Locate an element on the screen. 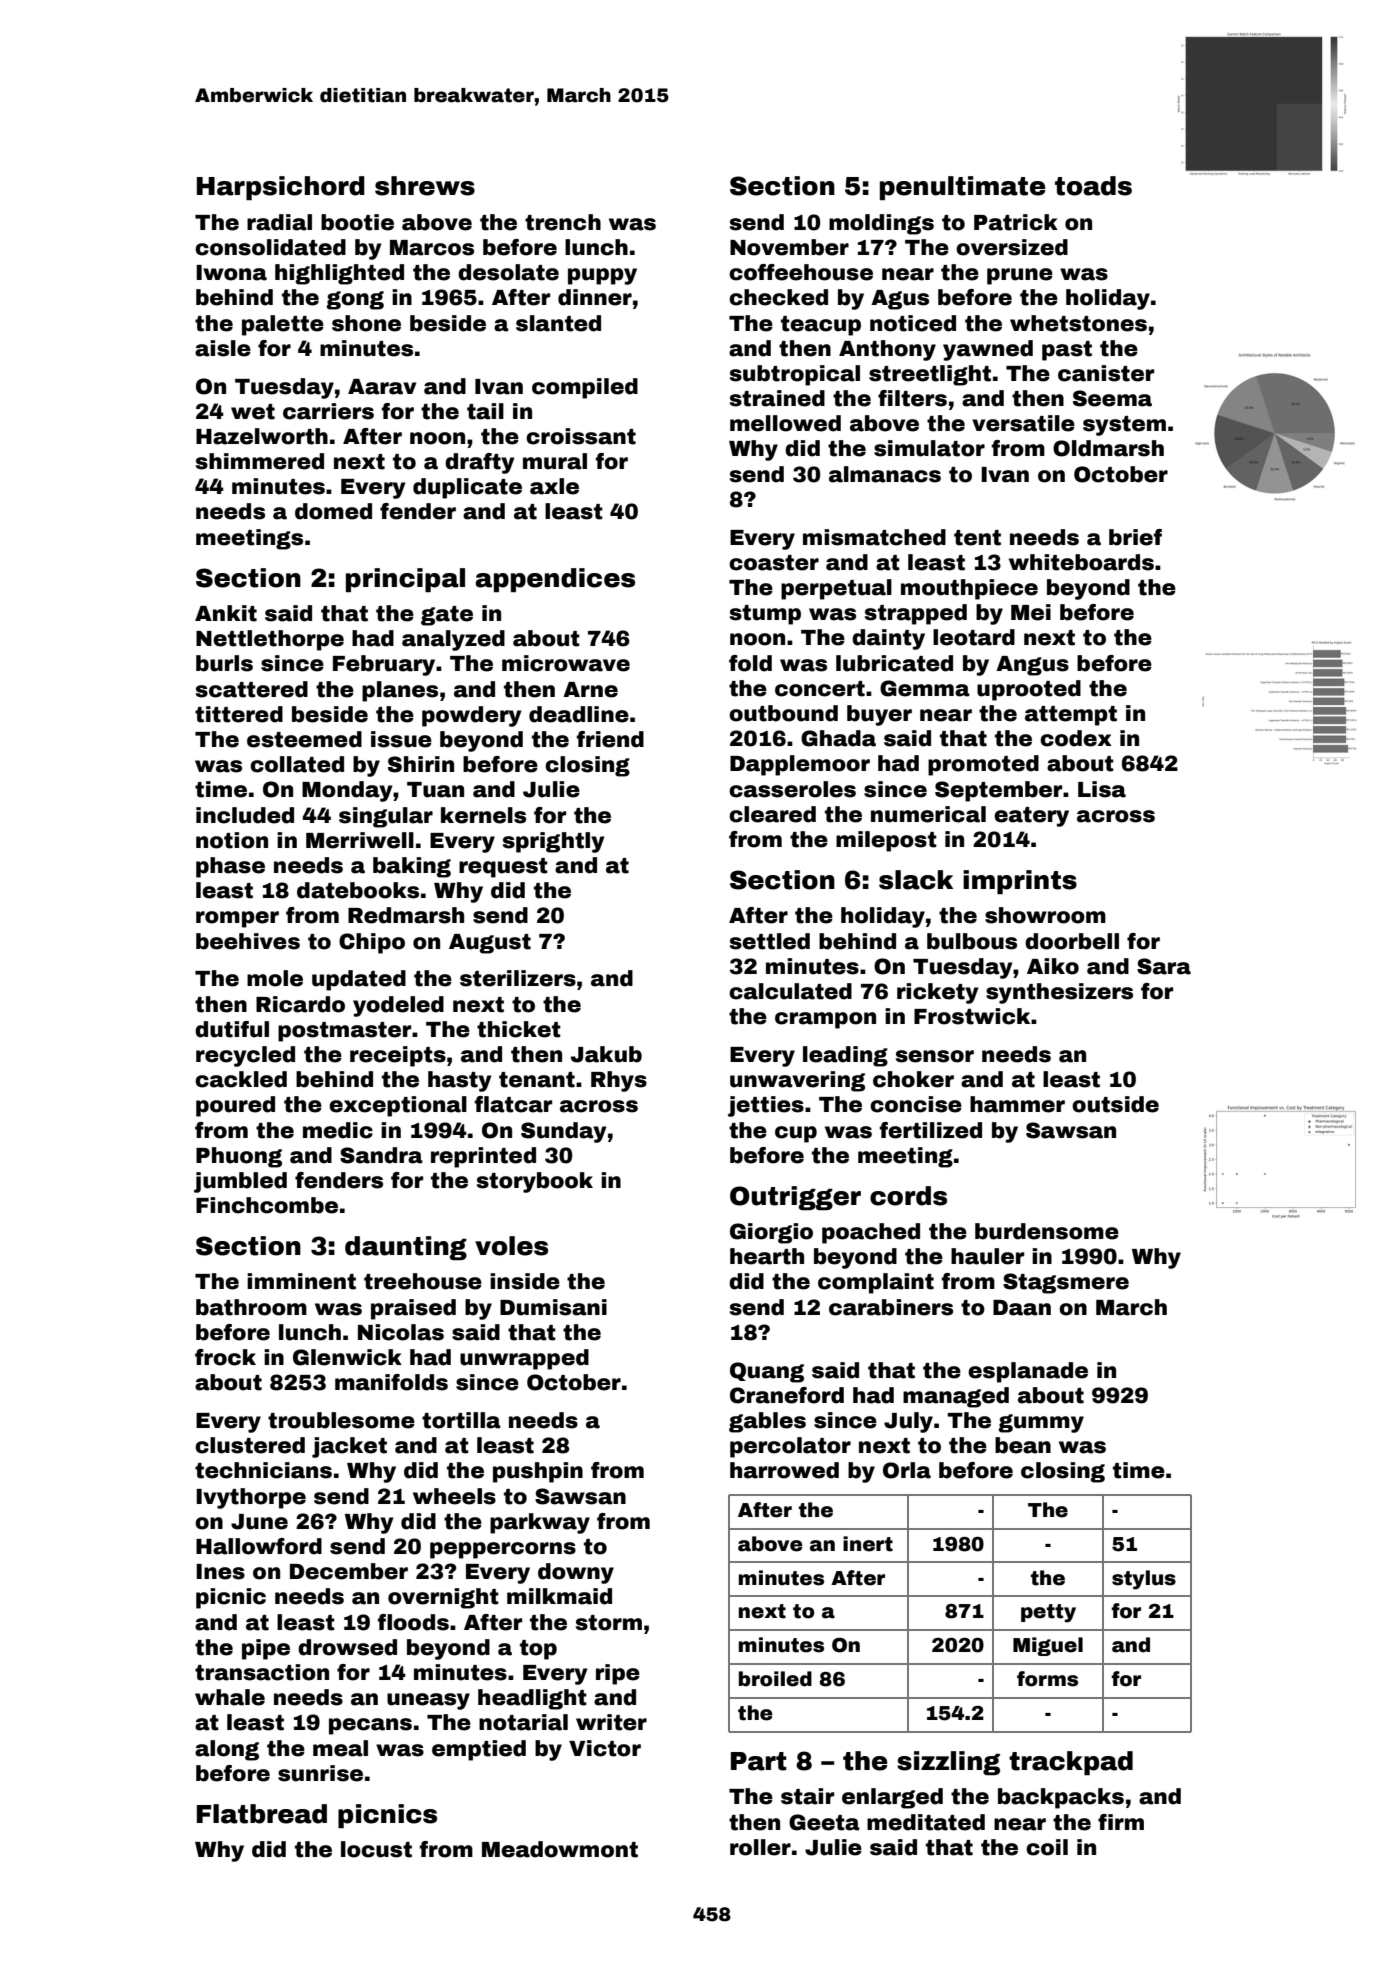  pushpin is located at coordinates (538, 1472).
